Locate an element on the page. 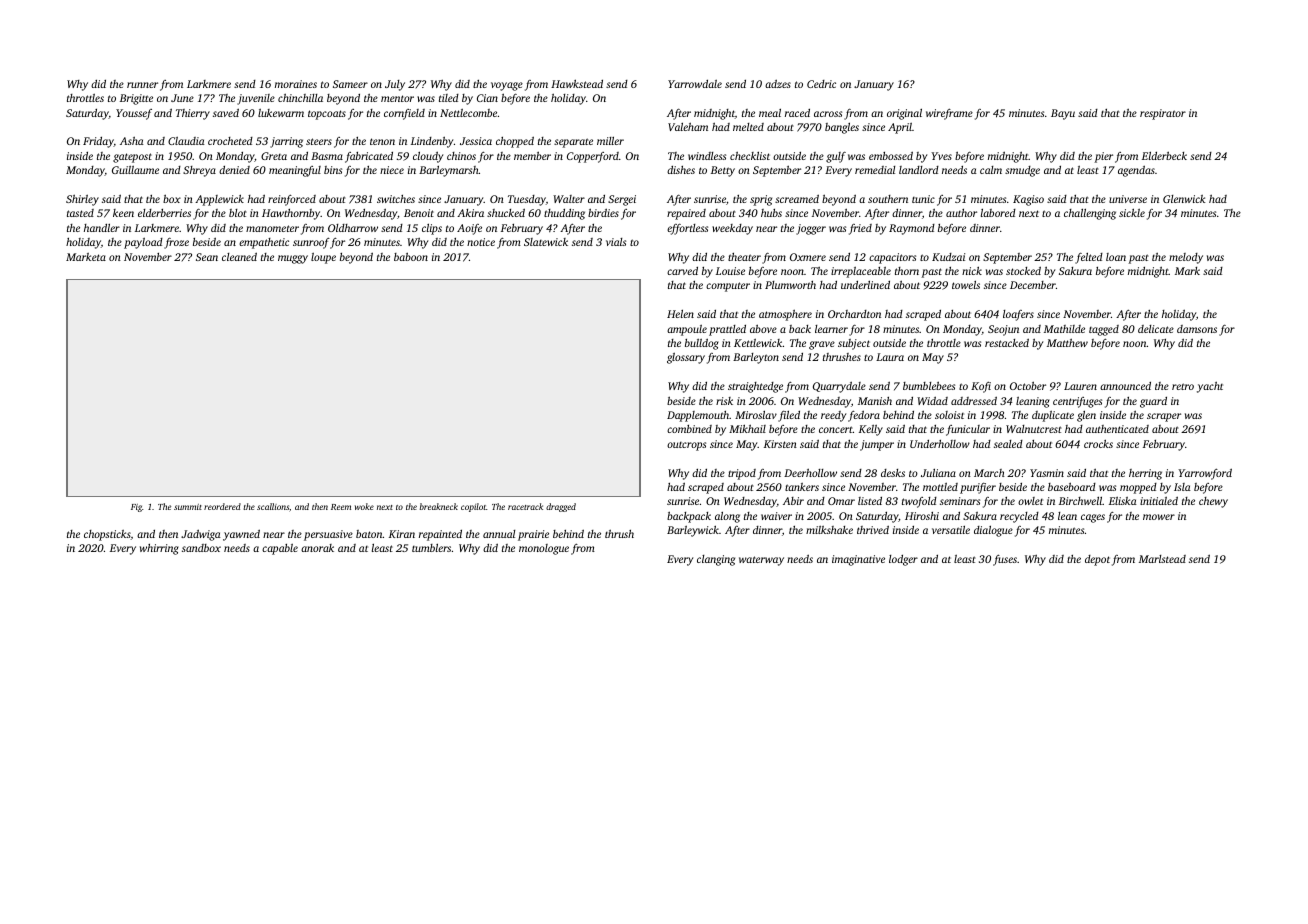 The height and width of the image is (924, 1308). agendas is located at coordinates (1136, 171).
